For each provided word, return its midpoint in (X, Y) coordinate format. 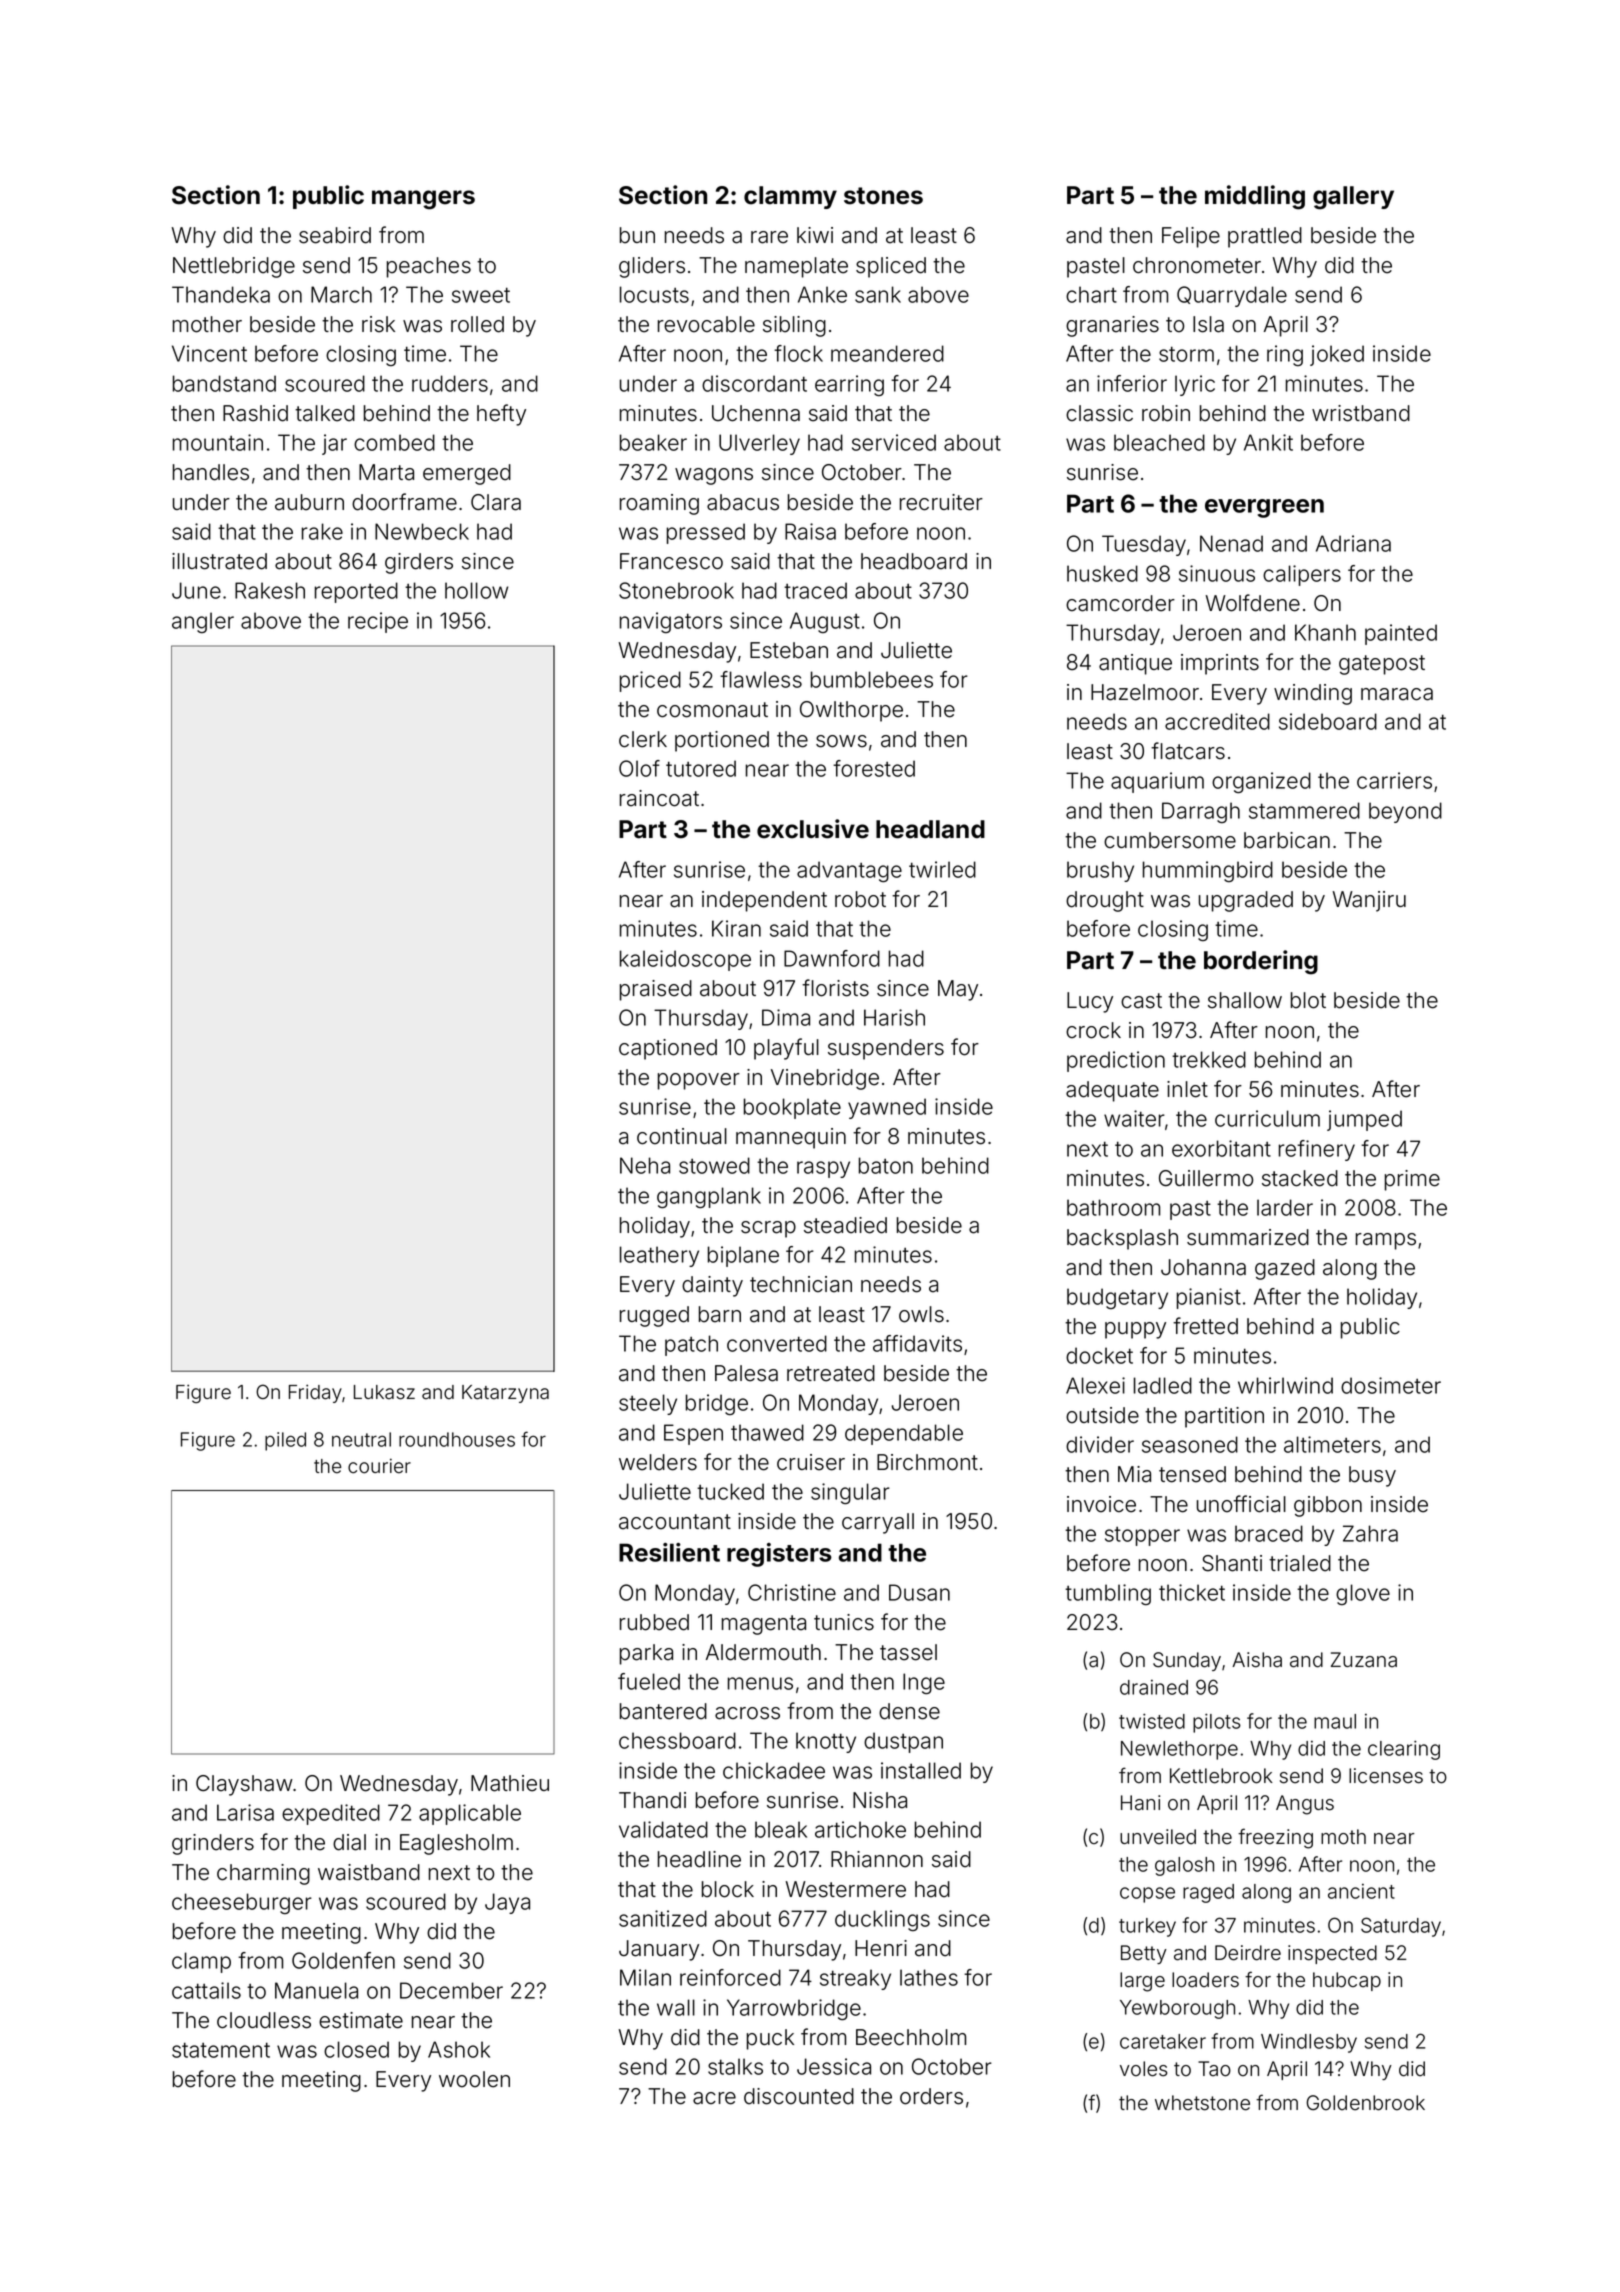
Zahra (1370, 1533)
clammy (790, 197)
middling (1255, 197)
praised (656, 990)
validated (663, 1829)
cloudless (264, 2020)
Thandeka (221, 294)
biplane (743, 1256)
